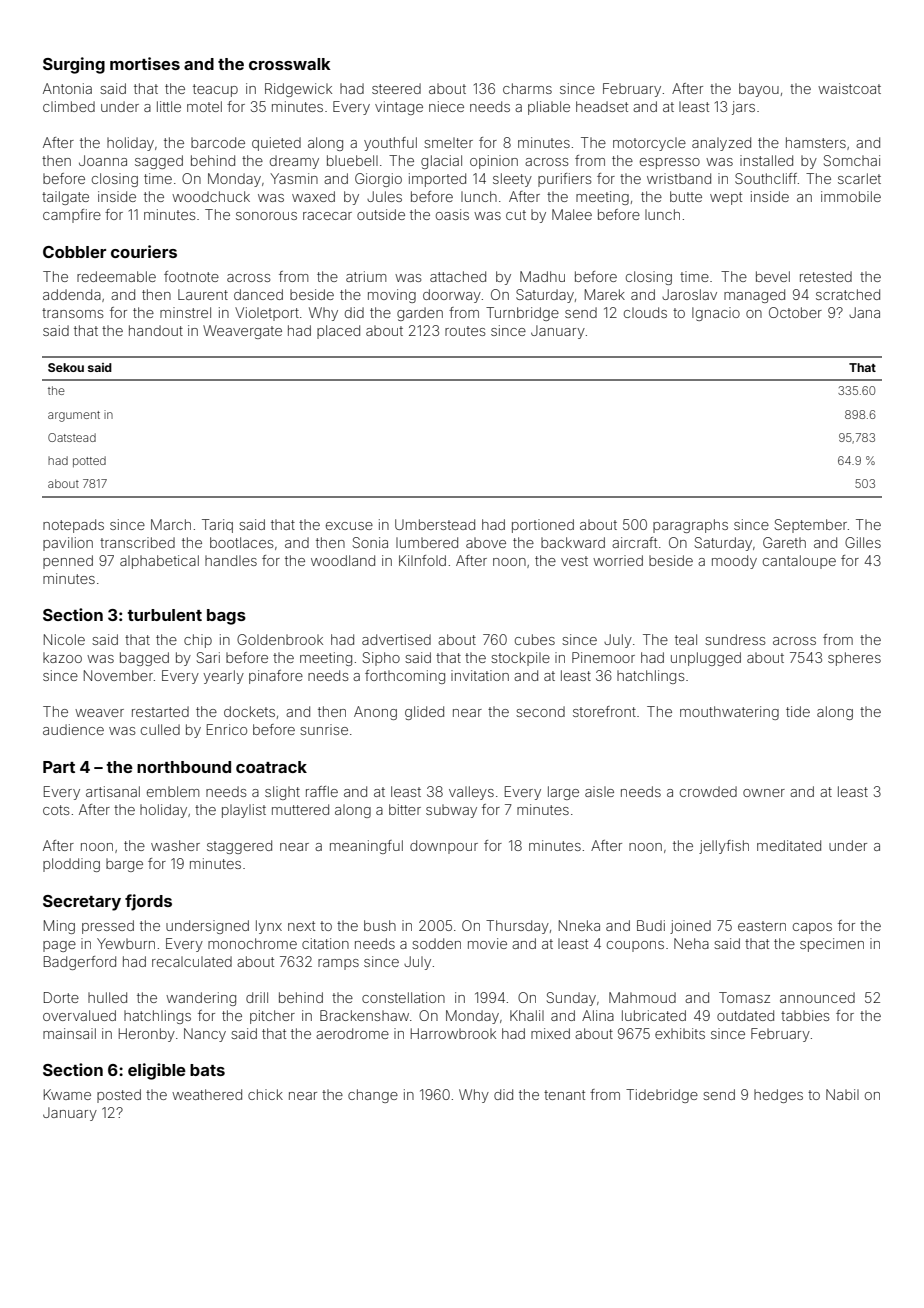  Describe the element at coordinates (257, 997) in the screenshot. I see `drill` at that location.
